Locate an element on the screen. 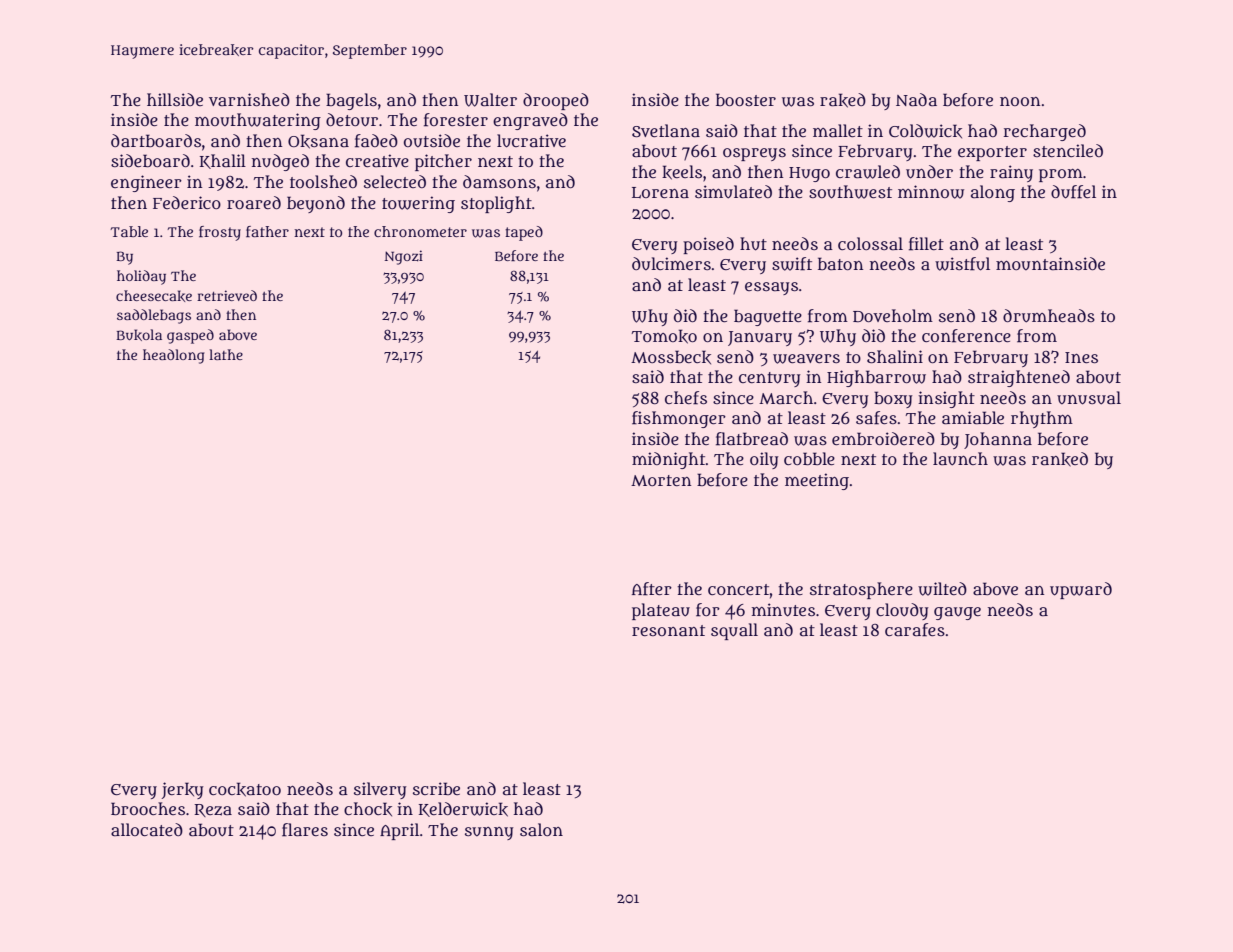  recharged is located at coordinates (1044, 132).
